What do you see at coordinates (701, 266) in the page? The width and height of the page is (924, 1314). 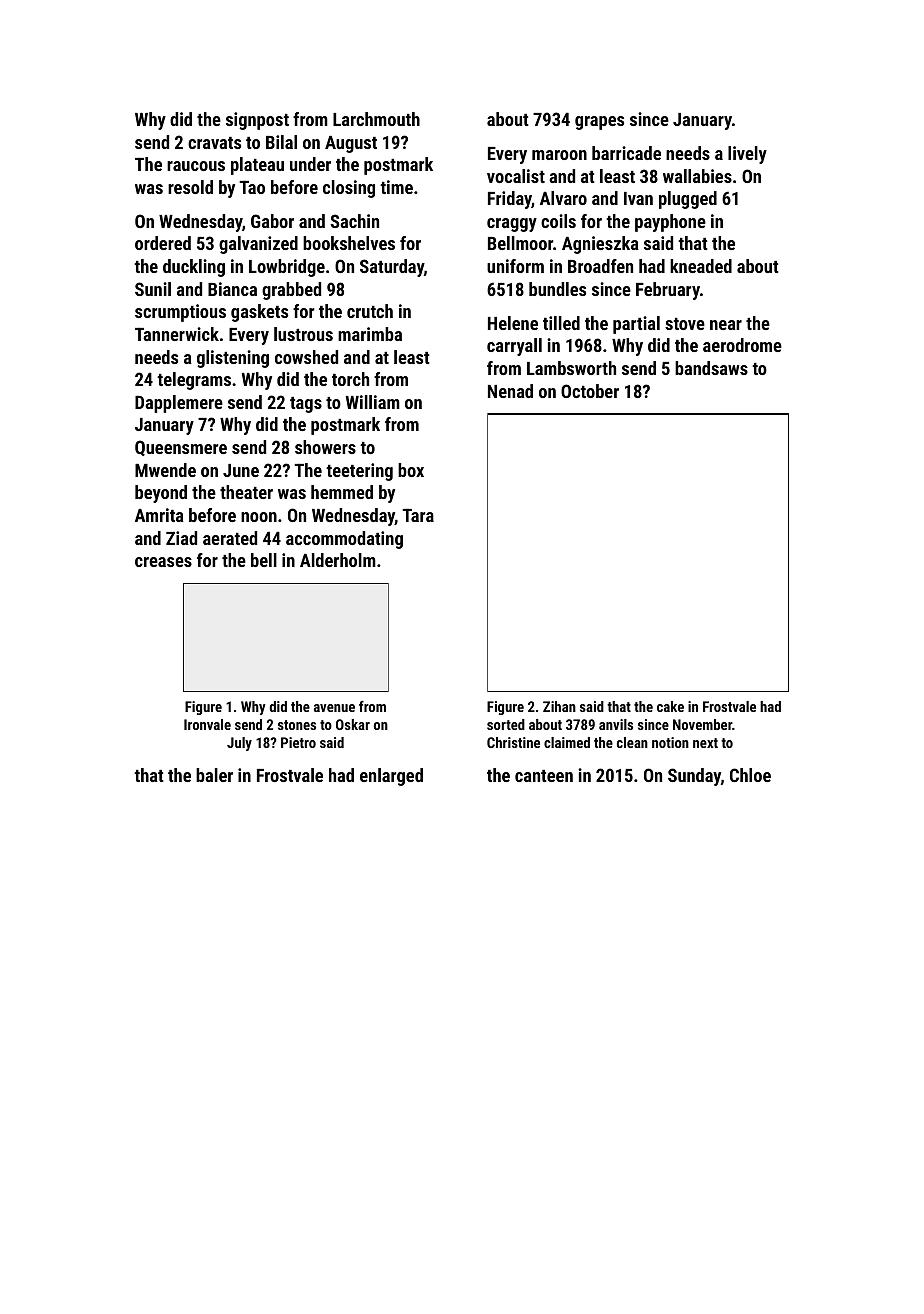 I see `kneaded` at bounding box center [701, 266].
